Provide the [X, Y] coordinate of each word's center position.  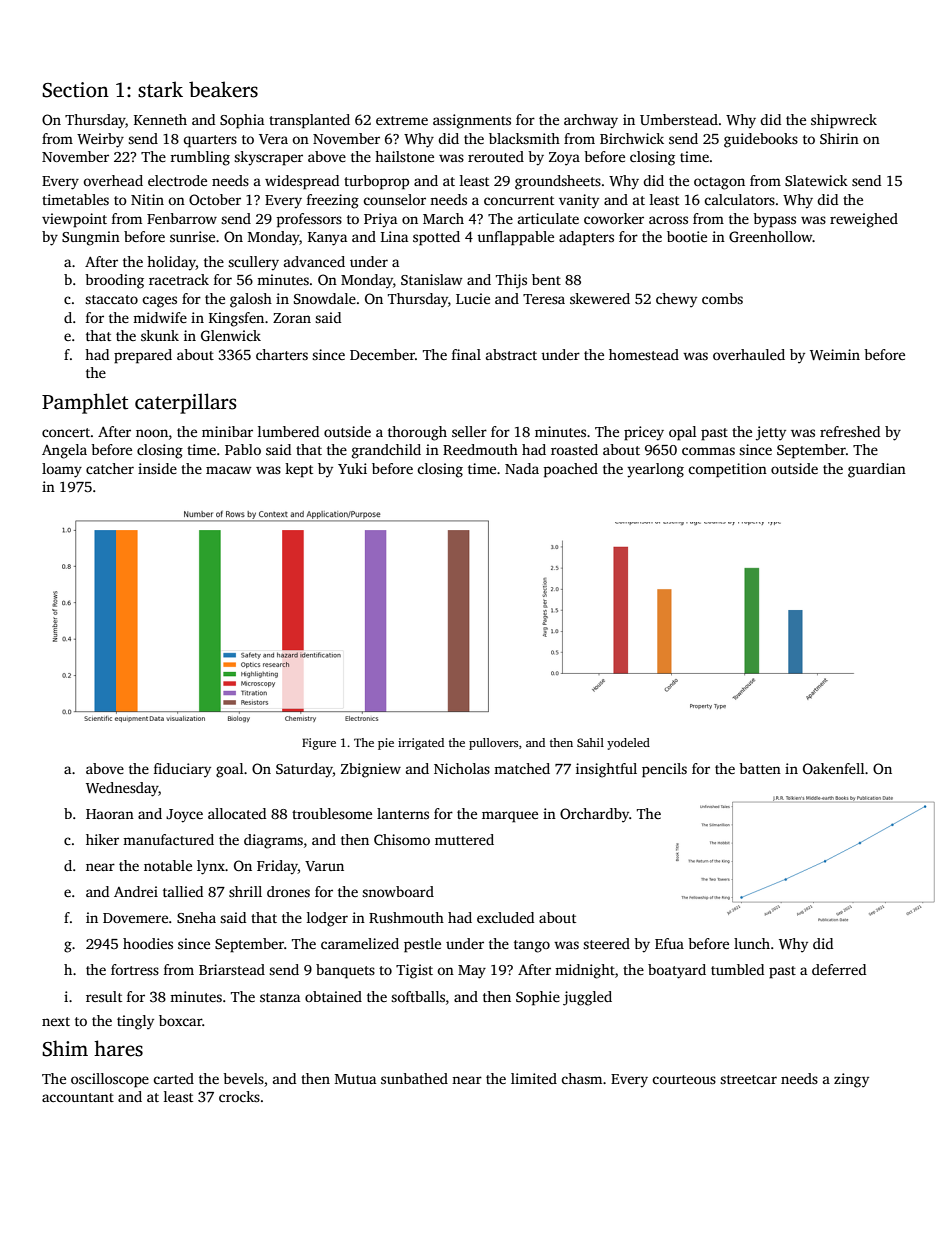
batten [760, 768]
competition [727, 470]
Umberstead [679, 119]
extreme [402, 120]
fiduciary [182, 770]
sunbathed [414, 1078]
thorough [417, 433]
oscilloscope [110, 1080]
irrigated [421, 744]
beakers [223, 89]
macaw [229, 470]
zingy [851, 1080]
